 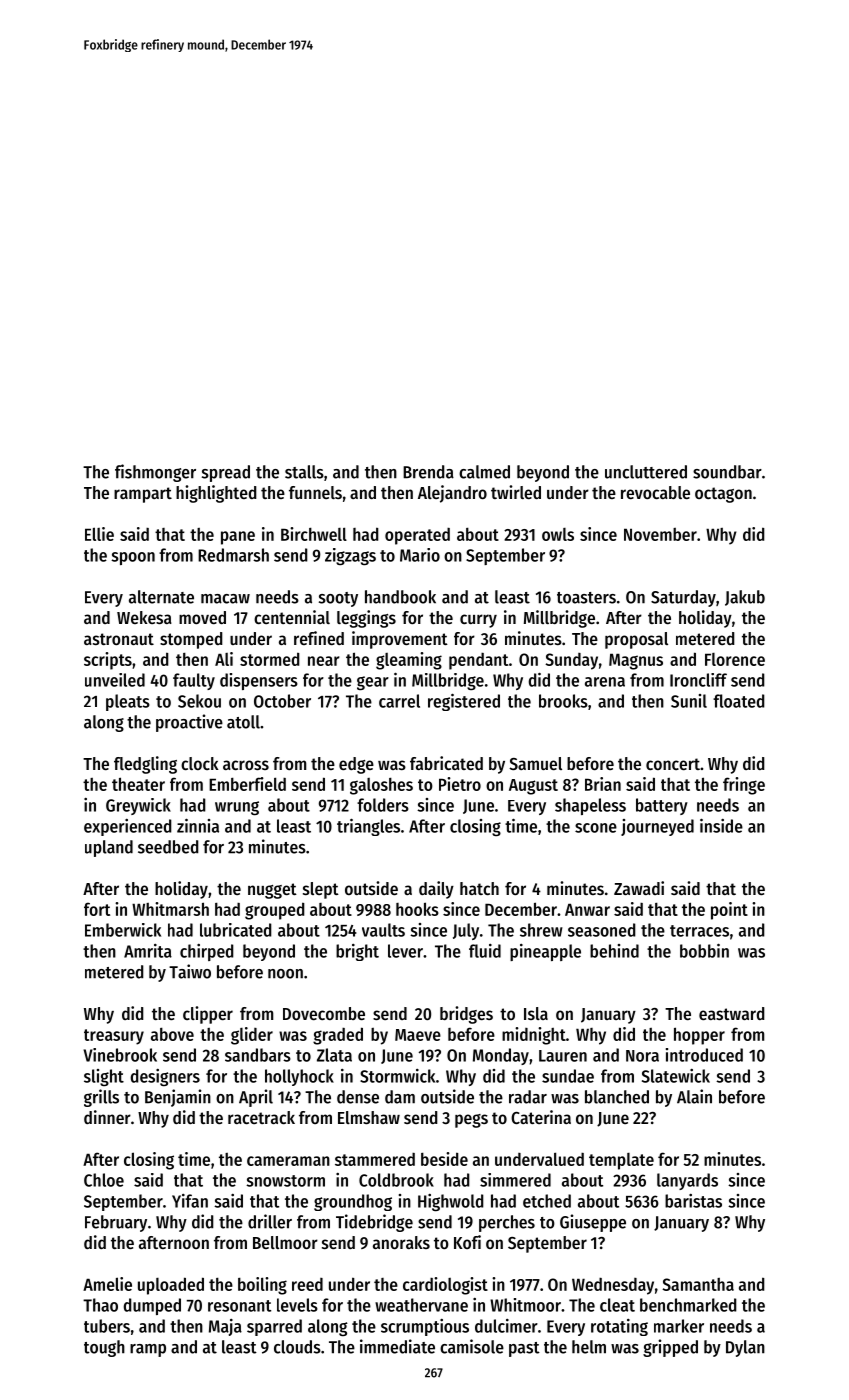 I want to click on immediate, so click(x=397, y=1346).
